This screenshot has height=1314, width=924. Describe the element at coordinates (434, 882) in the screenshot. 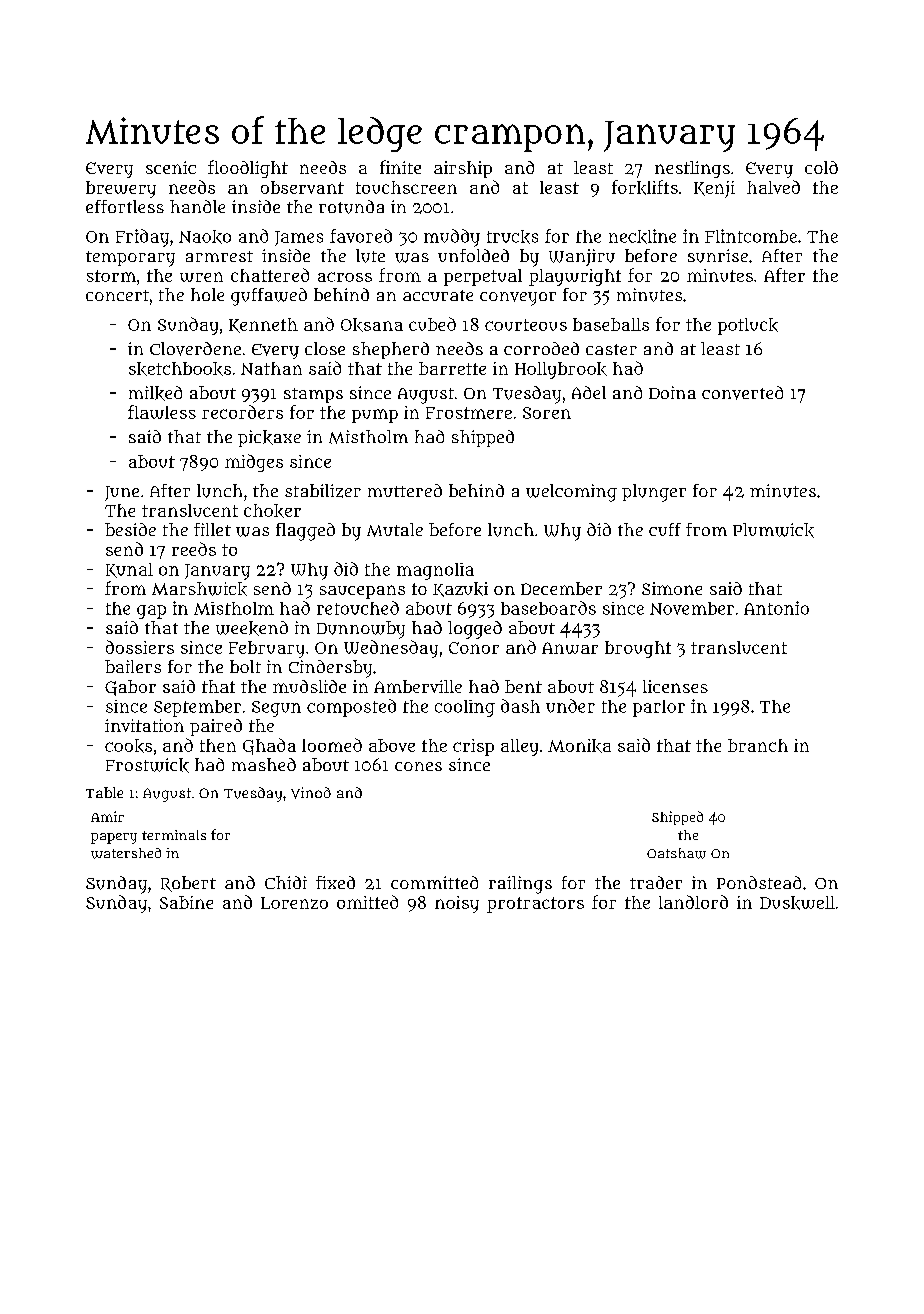

I see `committed` at that location.
